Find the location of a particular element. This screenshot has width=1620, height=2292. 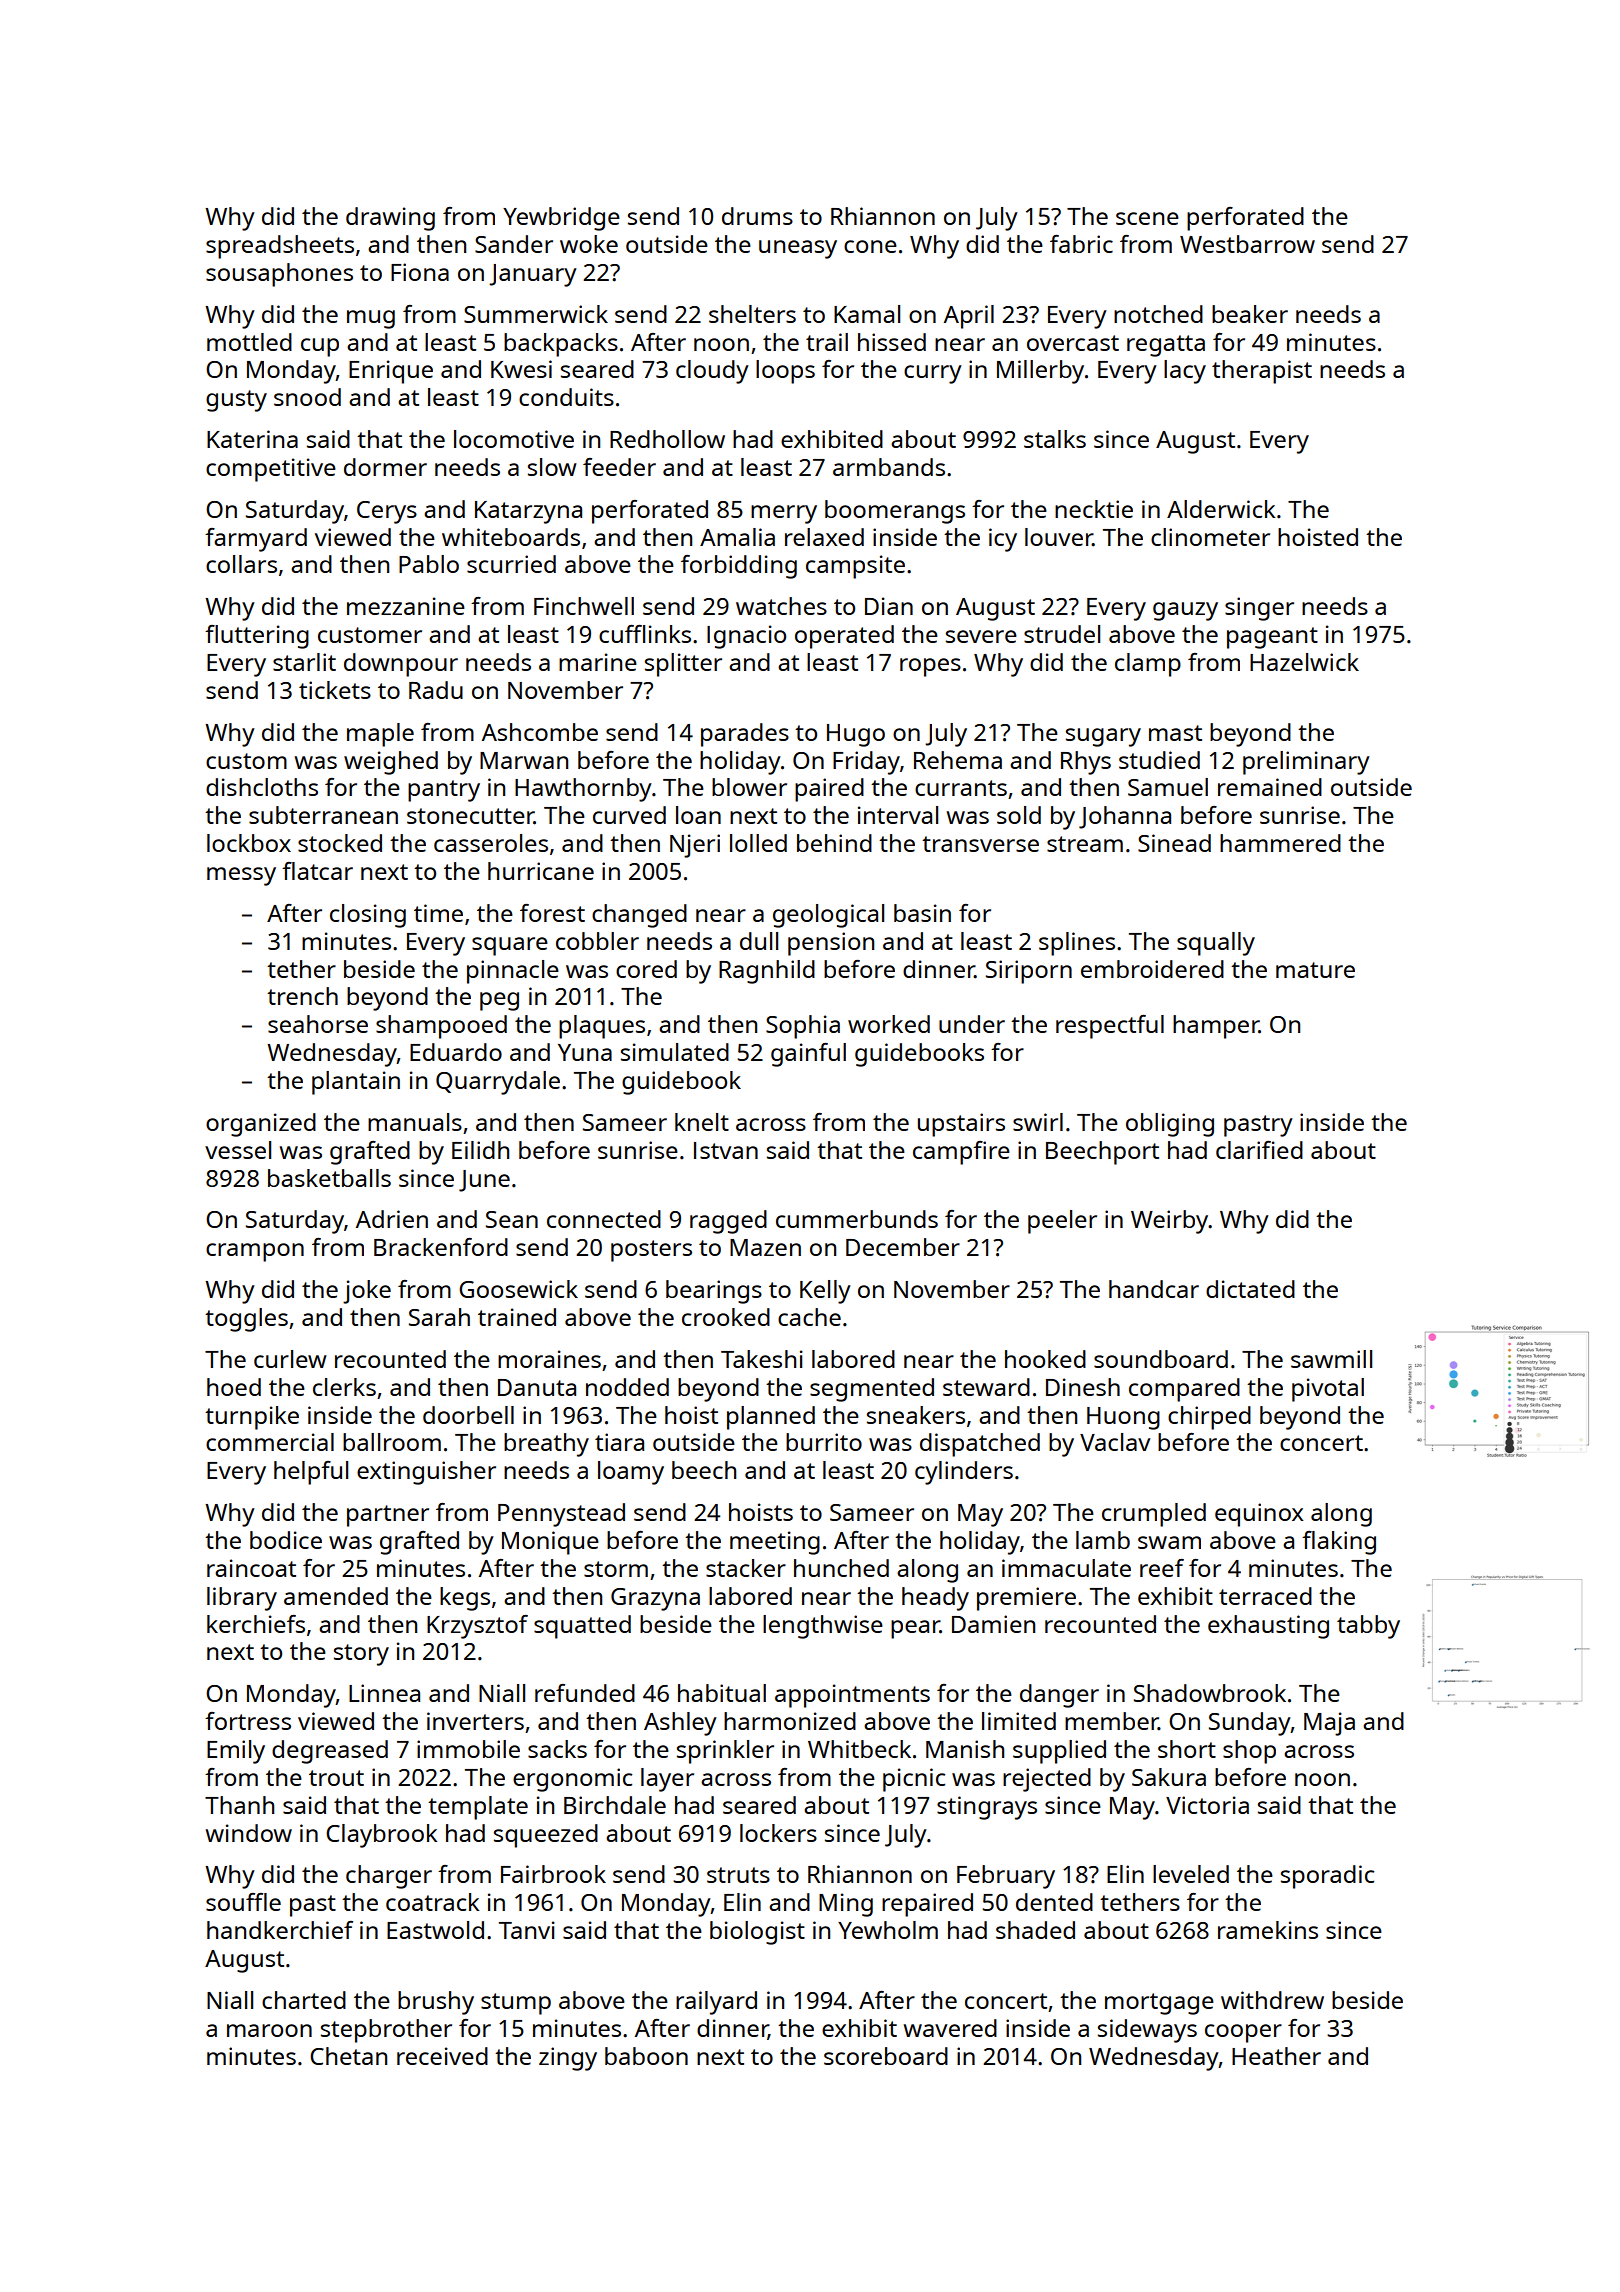

mast is located at coordinates (1175, 733).
